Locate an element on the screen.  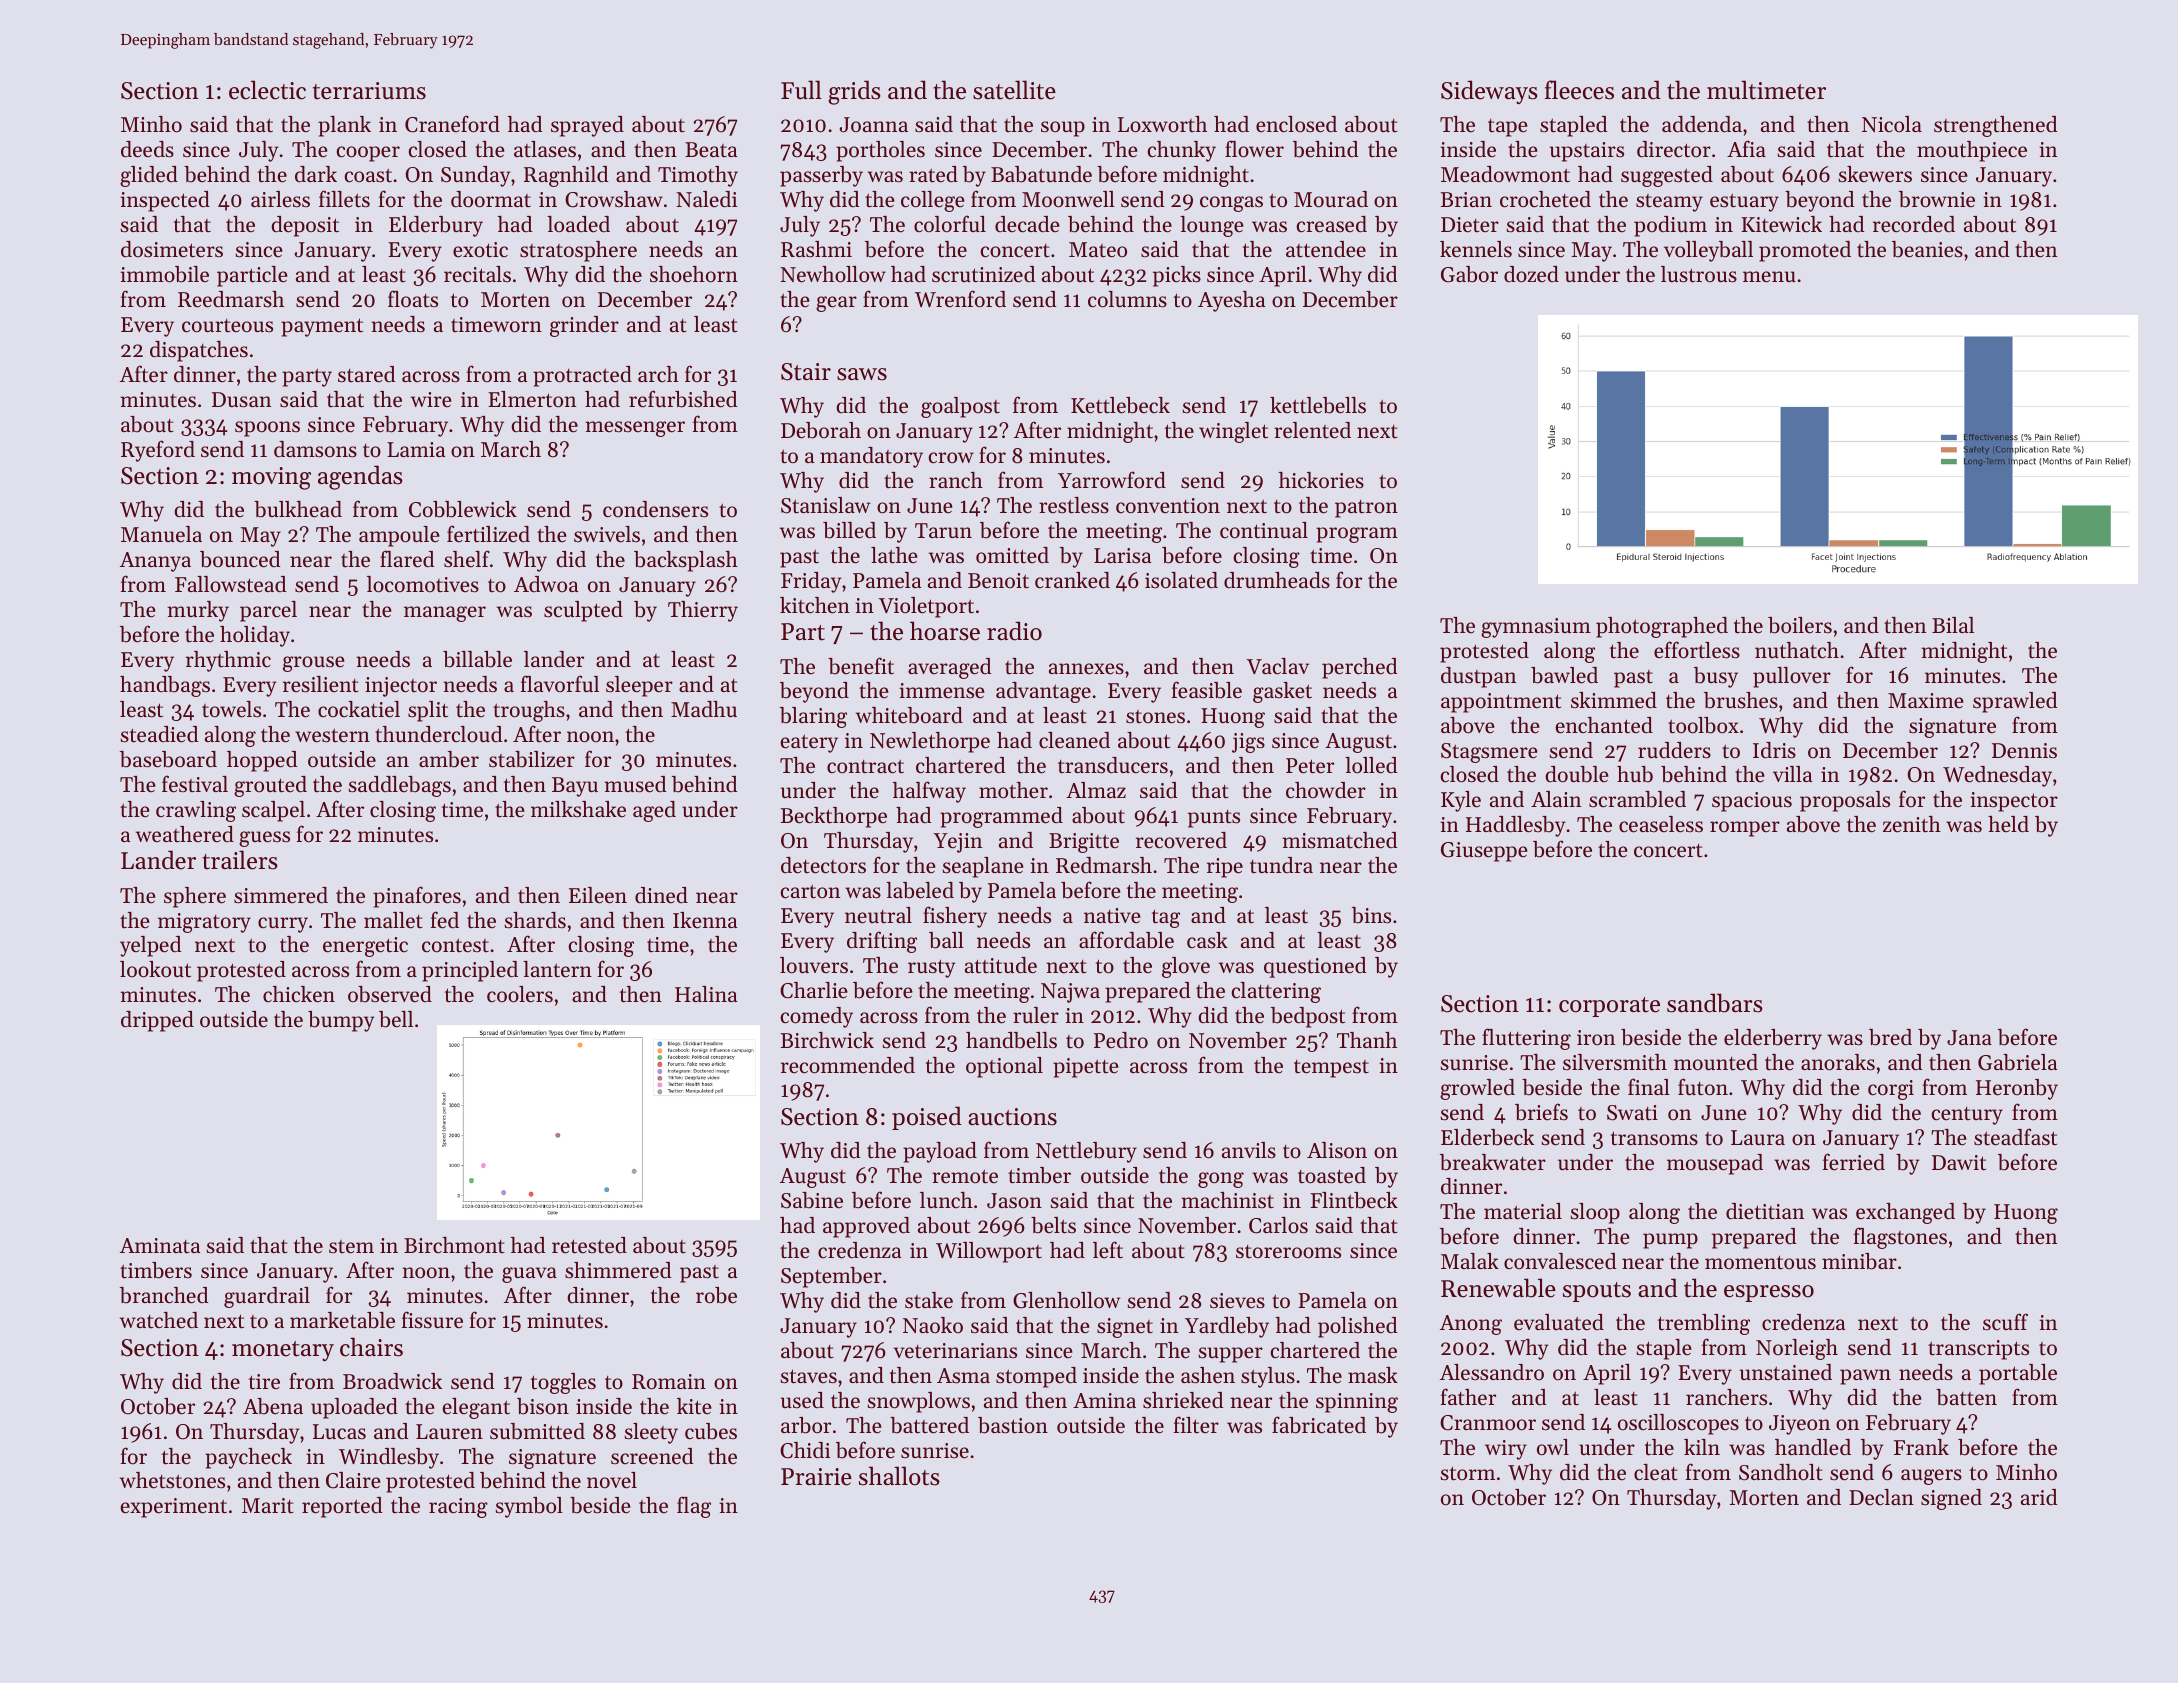
bumpy is located at coordinates (341, 1021).
